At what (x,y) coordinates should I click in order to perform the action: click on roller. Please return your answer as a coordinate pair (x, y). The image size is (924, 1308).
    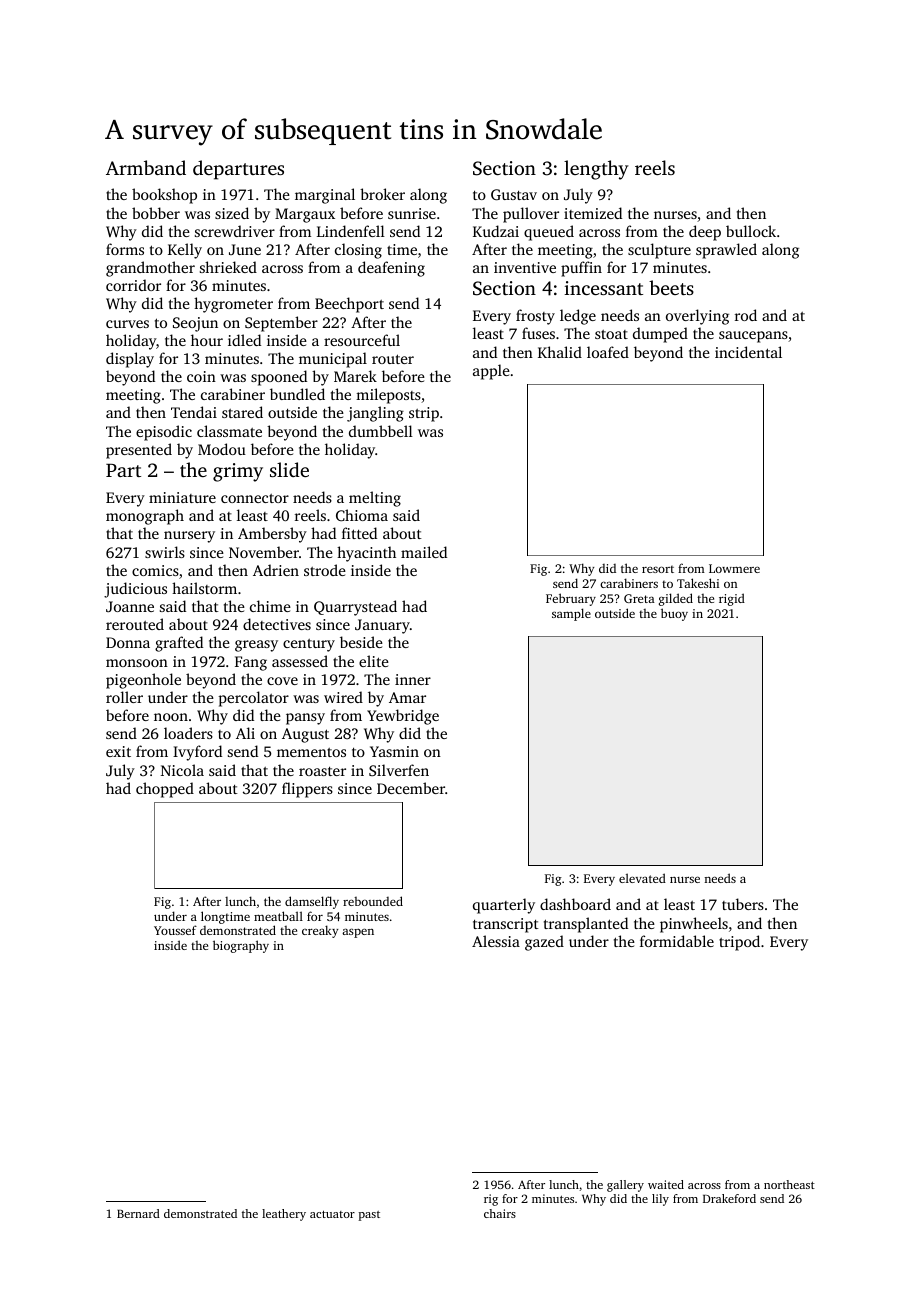
    Looking at the image, I should click on (124, 697).
